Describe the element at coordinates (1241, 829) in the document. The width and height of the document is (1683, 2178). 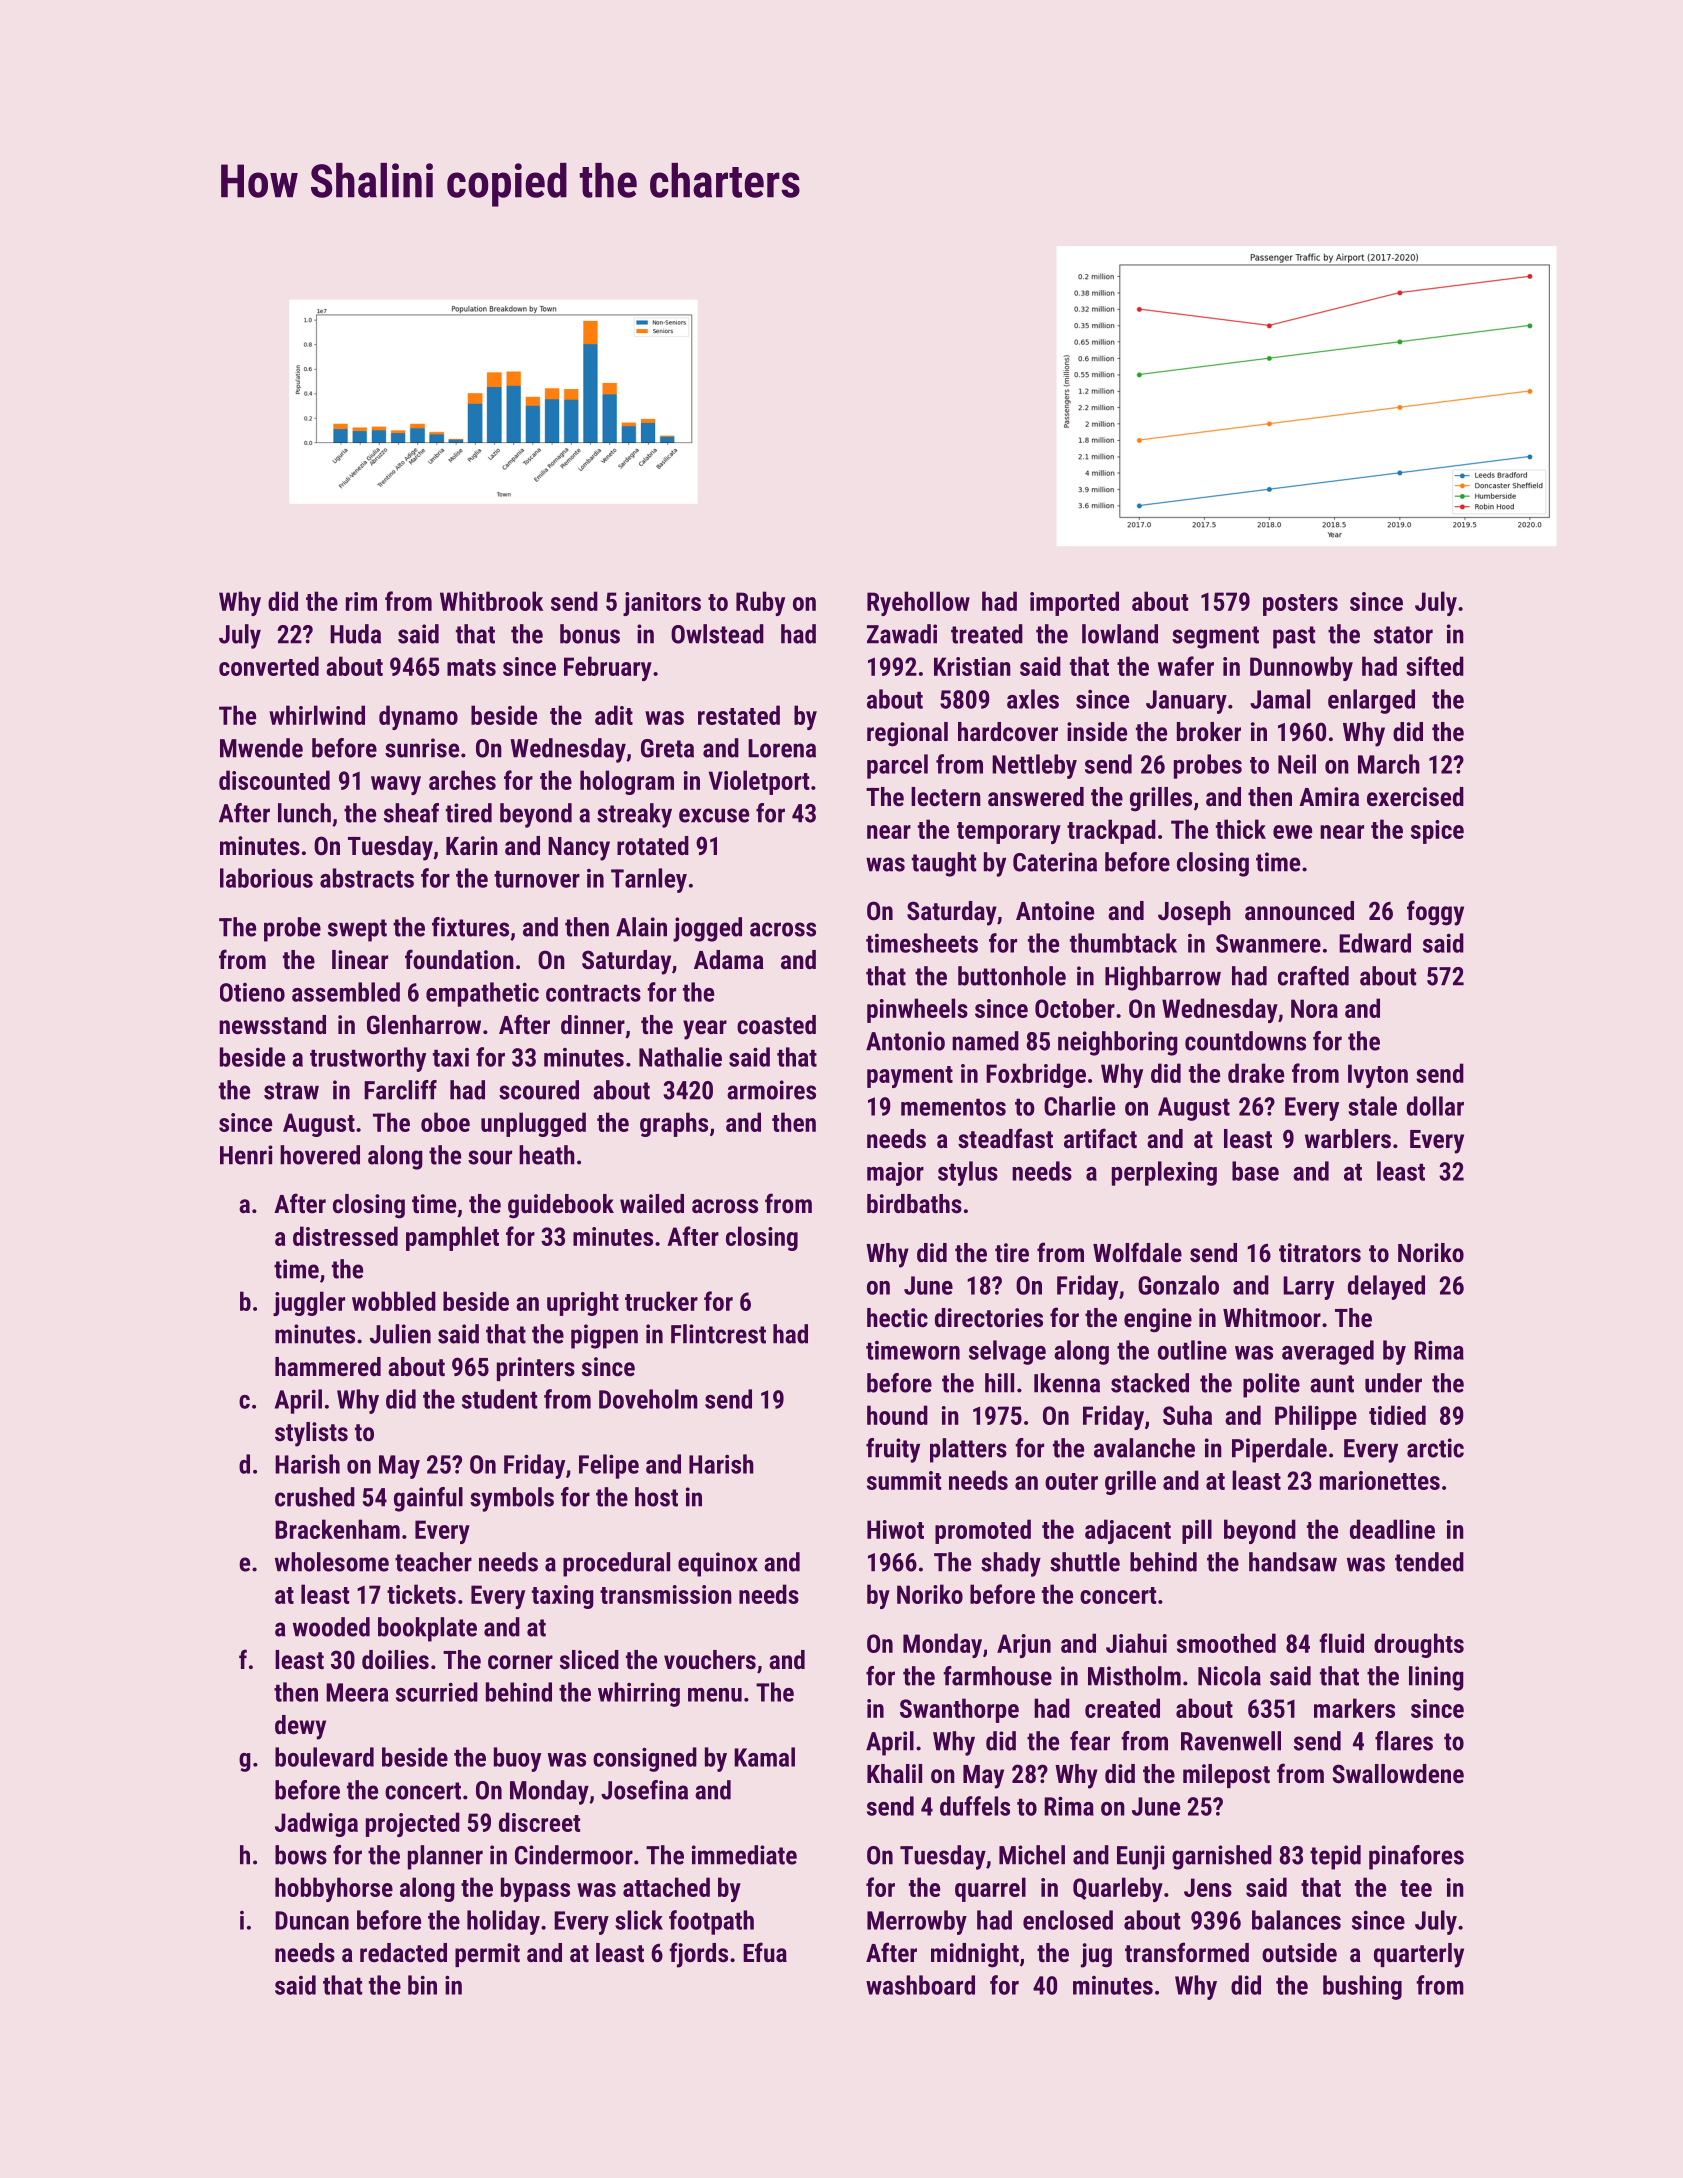
I see `thick` at that location.
